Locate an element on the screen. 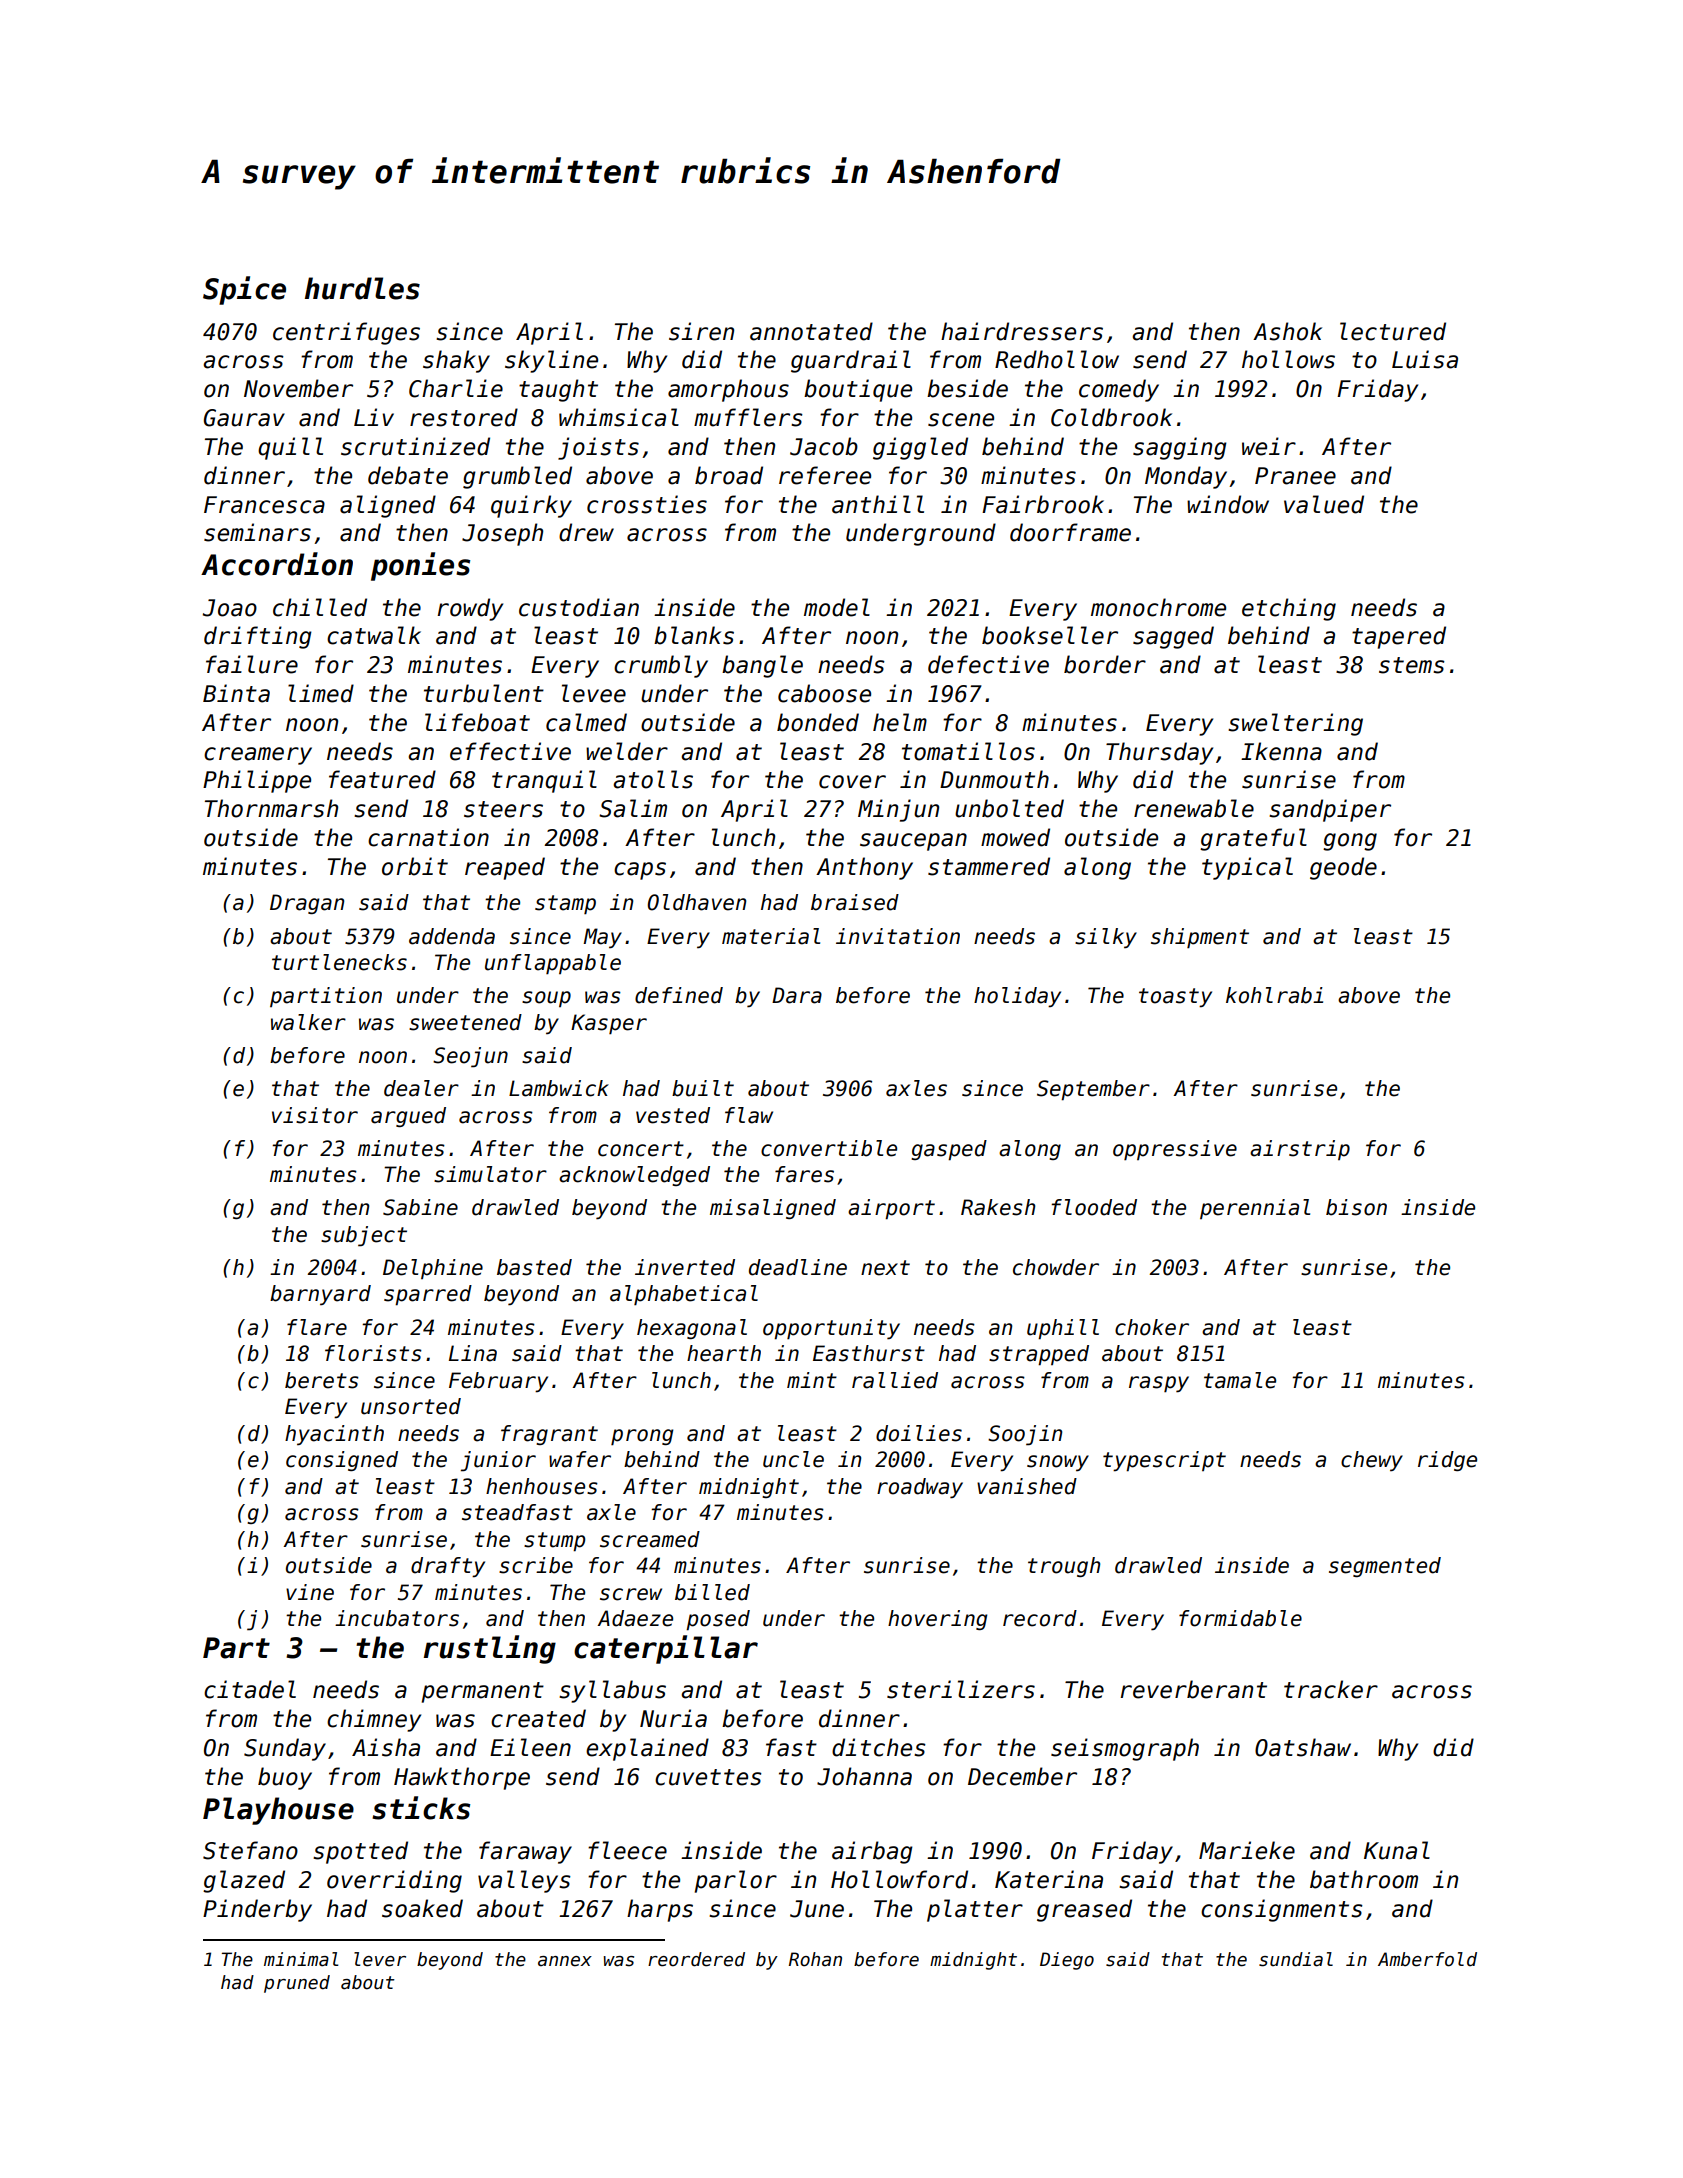 This screenshot has width=1683, height=2178. Anthony is located at coordinates (864, 868).
